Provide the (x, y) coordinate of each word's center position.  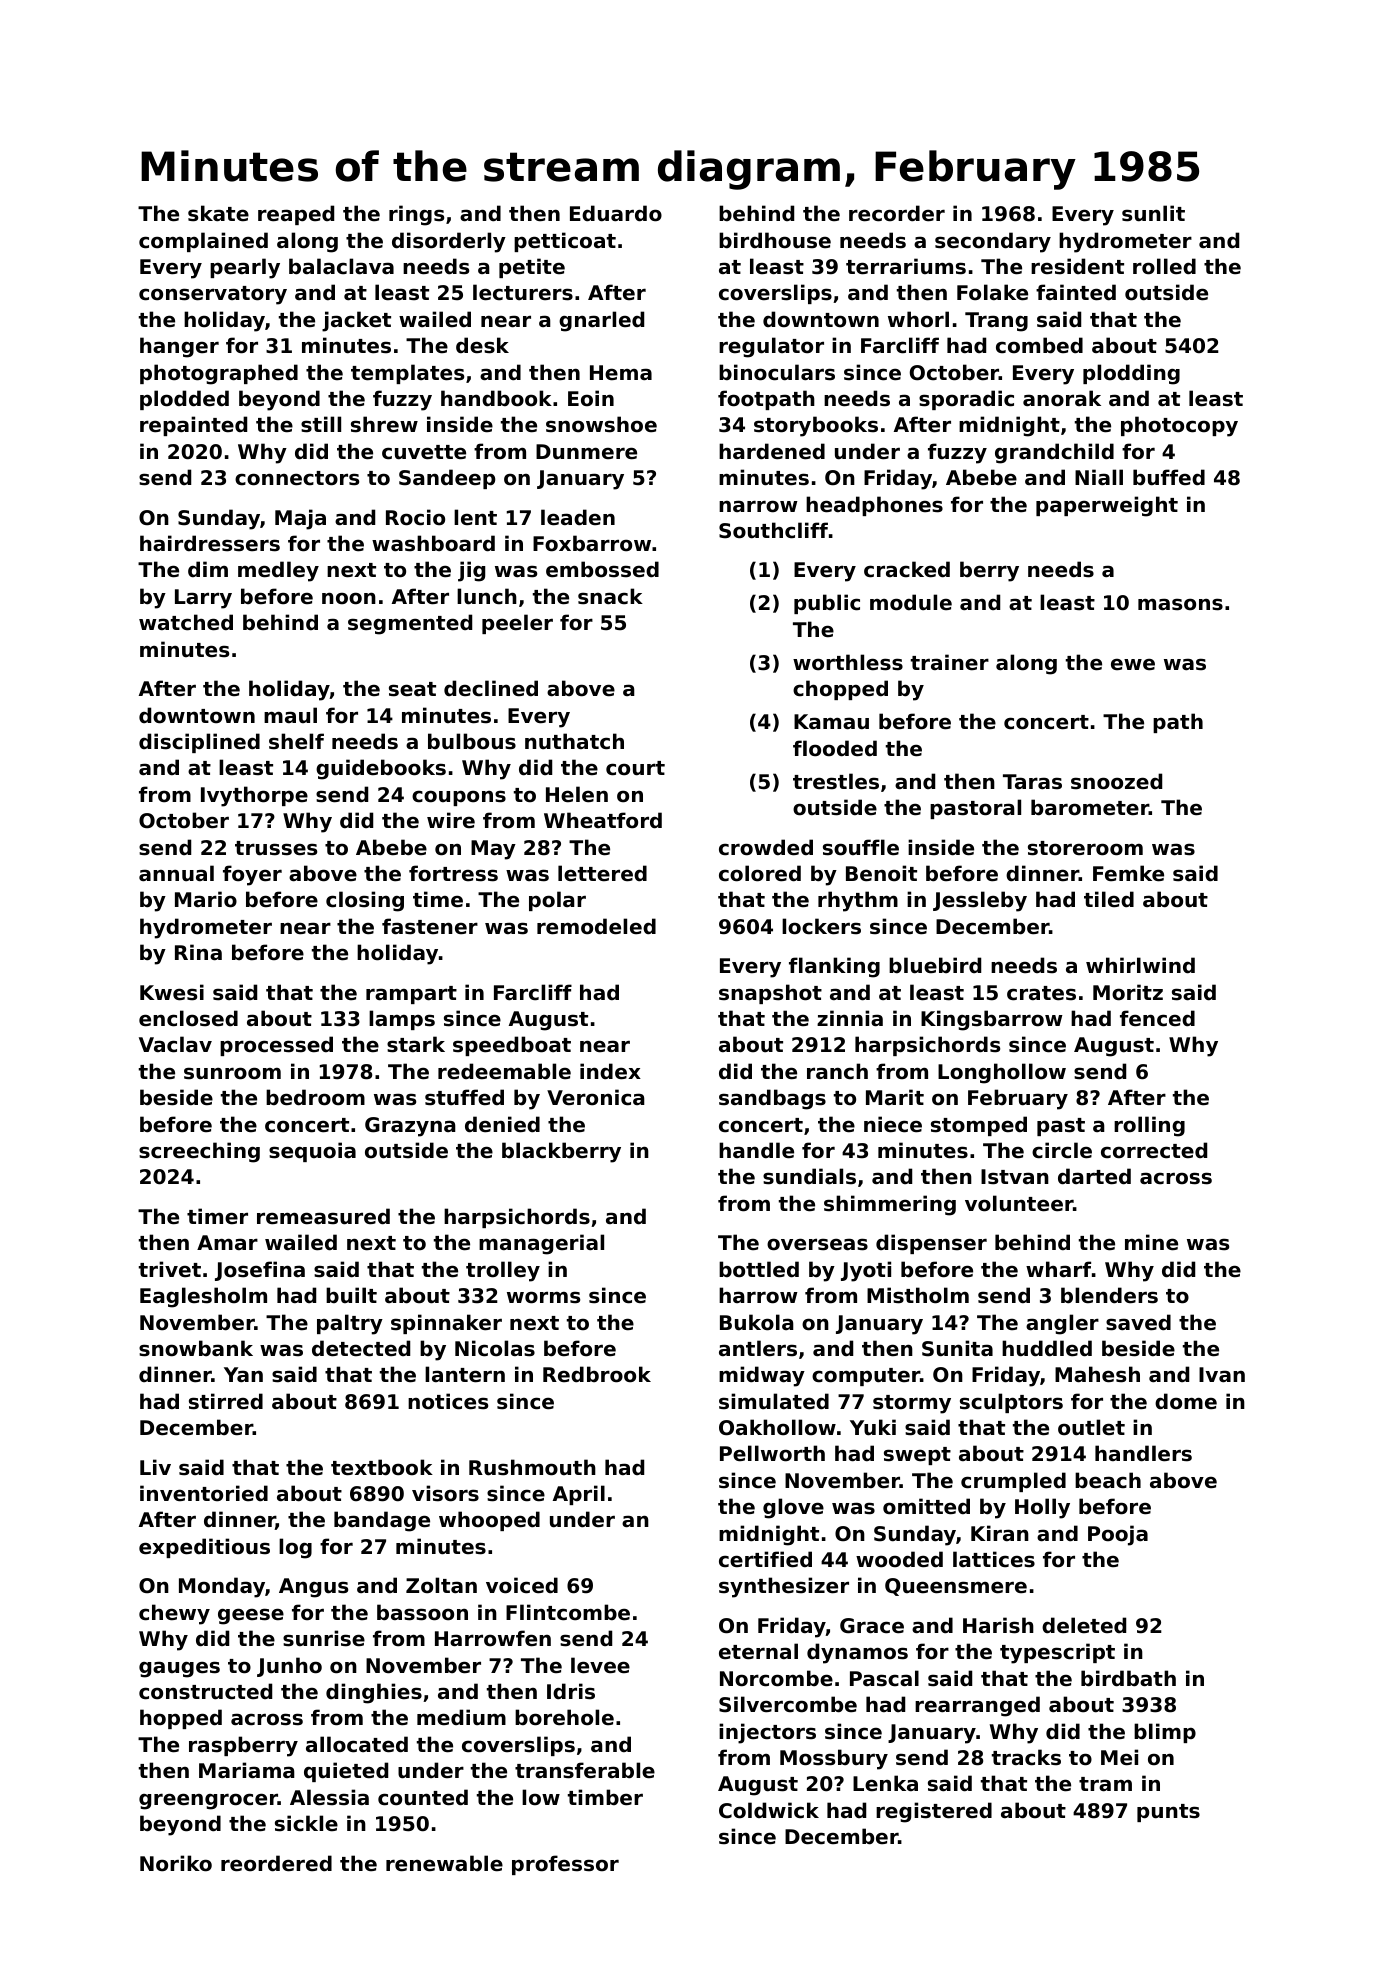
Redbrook (597, 1374)
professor (565, 1865)
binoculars (777, 372)
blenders (1109, 1295)
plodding (1131, 374)
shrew (384, 424)
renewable (444, 1863)
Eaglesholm (203, 1297)
